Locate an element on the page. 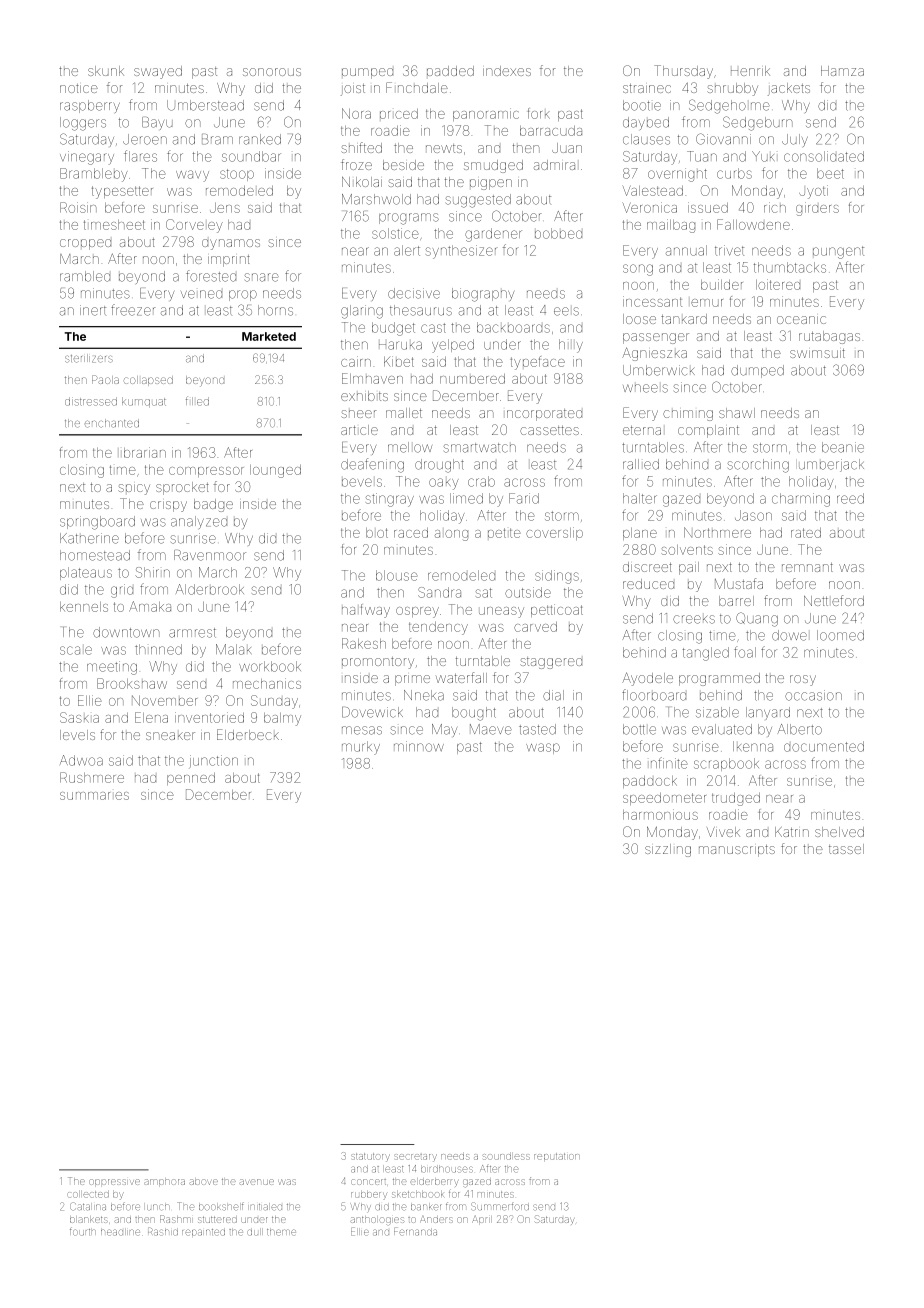  loggers is located at coordinates (83, 124).
